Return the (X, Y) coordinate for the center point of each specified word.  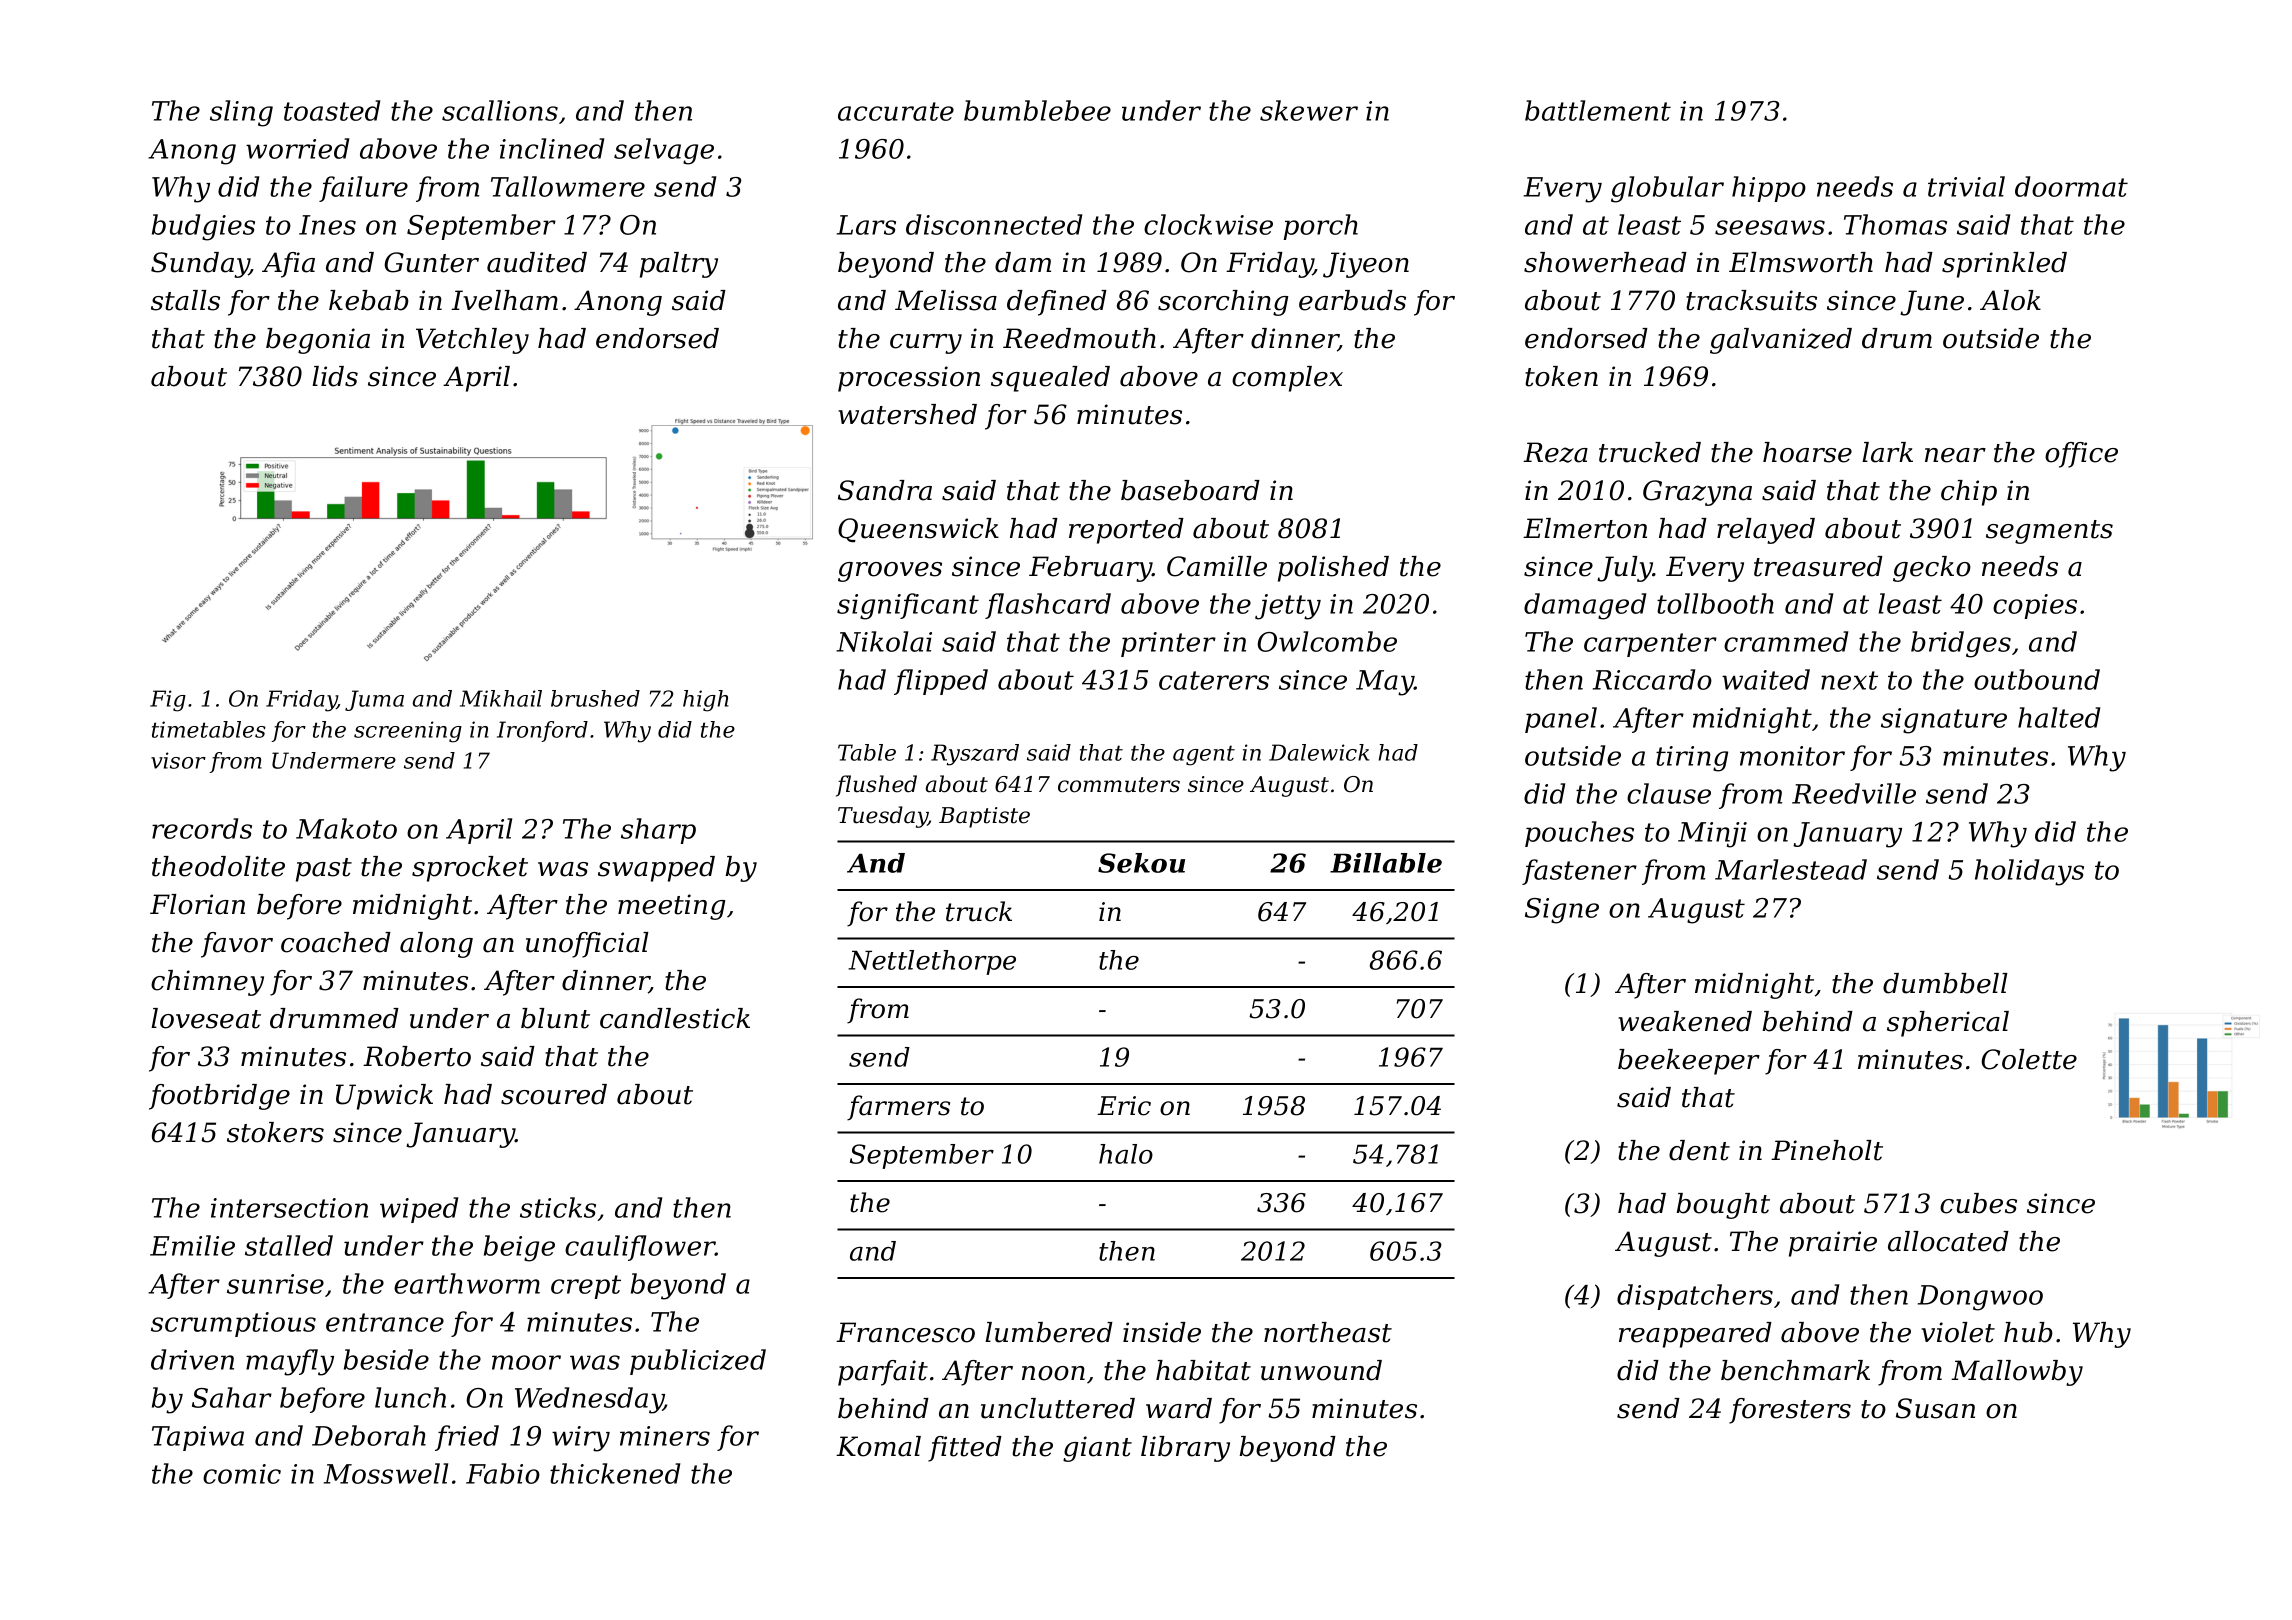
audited (537, 262)
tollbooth (1715, 603)
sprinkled (2004, 265)
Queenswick (918, 530)
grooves (890, 572)
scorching (1223, 303)
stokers (275, 1132)
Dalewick (1319, 752)
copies (2035, 606)
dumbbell (1945, 983)
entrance (385, 1322)
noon (1053, 1373)
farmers (898, 1108)
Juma (374, 700)
